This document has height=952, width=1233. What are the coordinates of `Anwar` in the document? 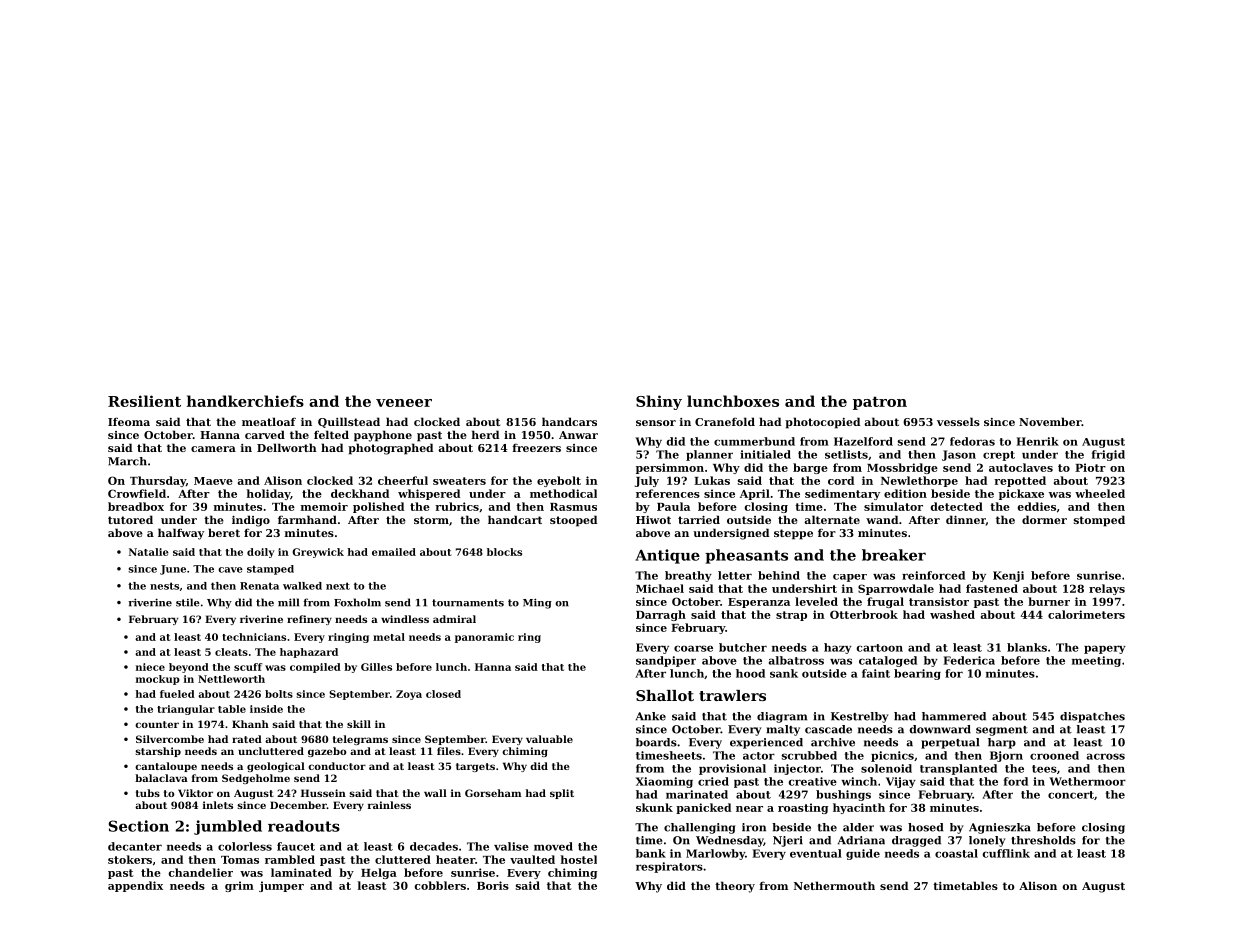 It's located at (578, 435).
